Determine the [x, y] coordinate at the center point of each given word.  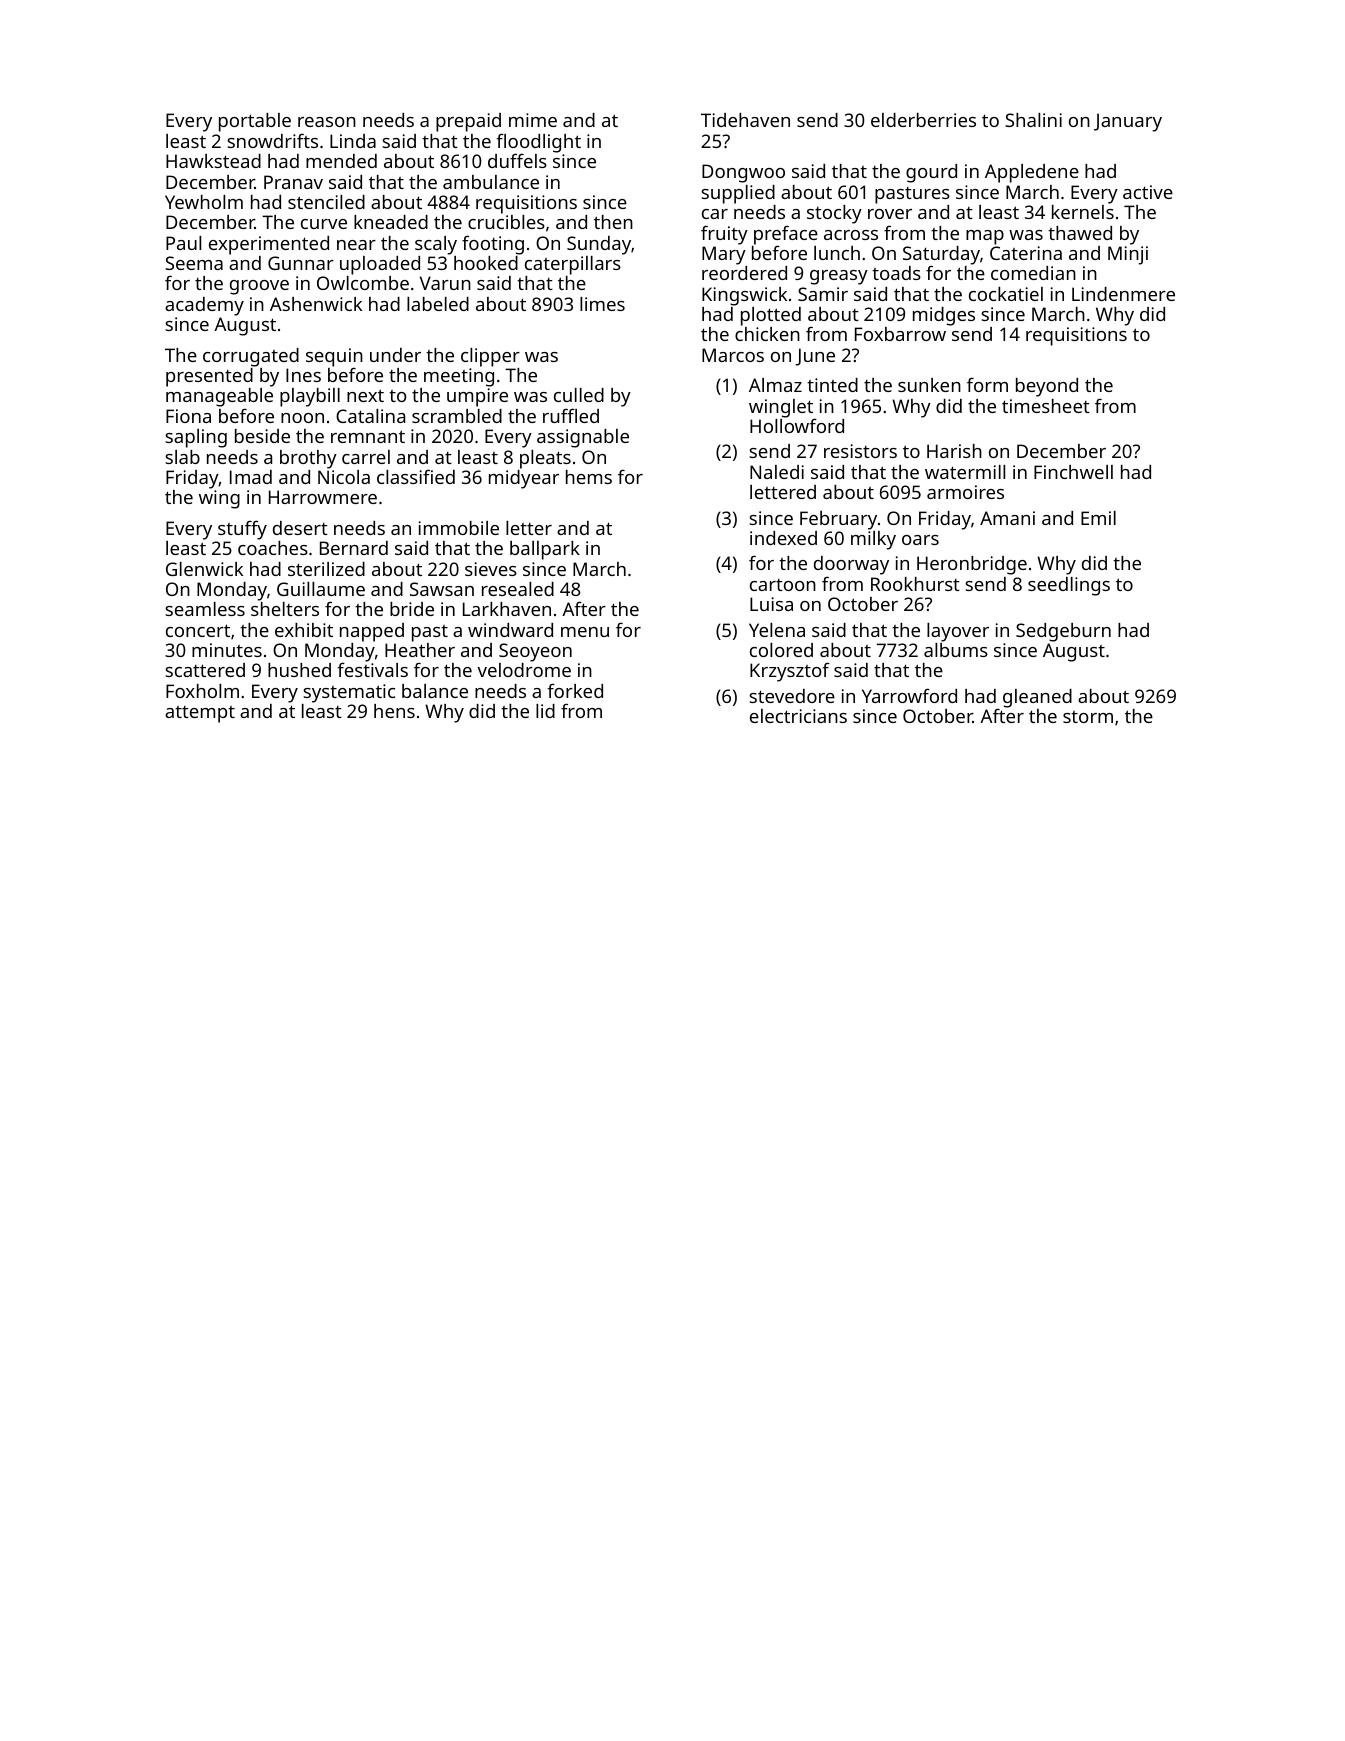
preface [786, 235]
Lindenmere [1123, 294]
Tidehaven [745, 120]
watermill [965, 472]
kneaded [391, 222]
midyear [524, 479]
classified [416, 476]
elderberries [923, 120]
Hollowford [797, 425]
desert [300, 528]
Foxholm [202, 691]
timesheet [1046, 406]
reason [327, 122]
